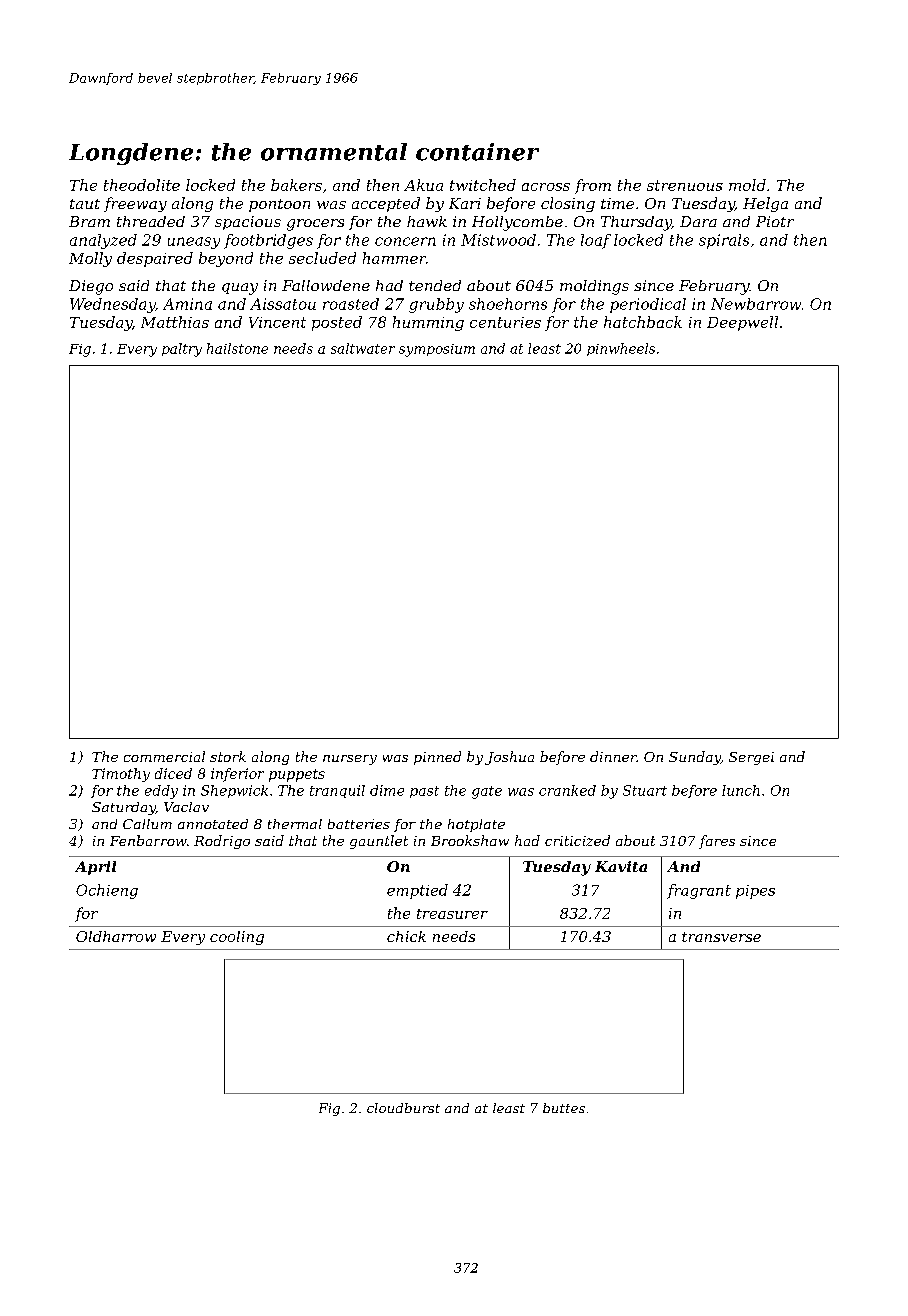  I want to click on Rodrigo, so click(222, 842).
